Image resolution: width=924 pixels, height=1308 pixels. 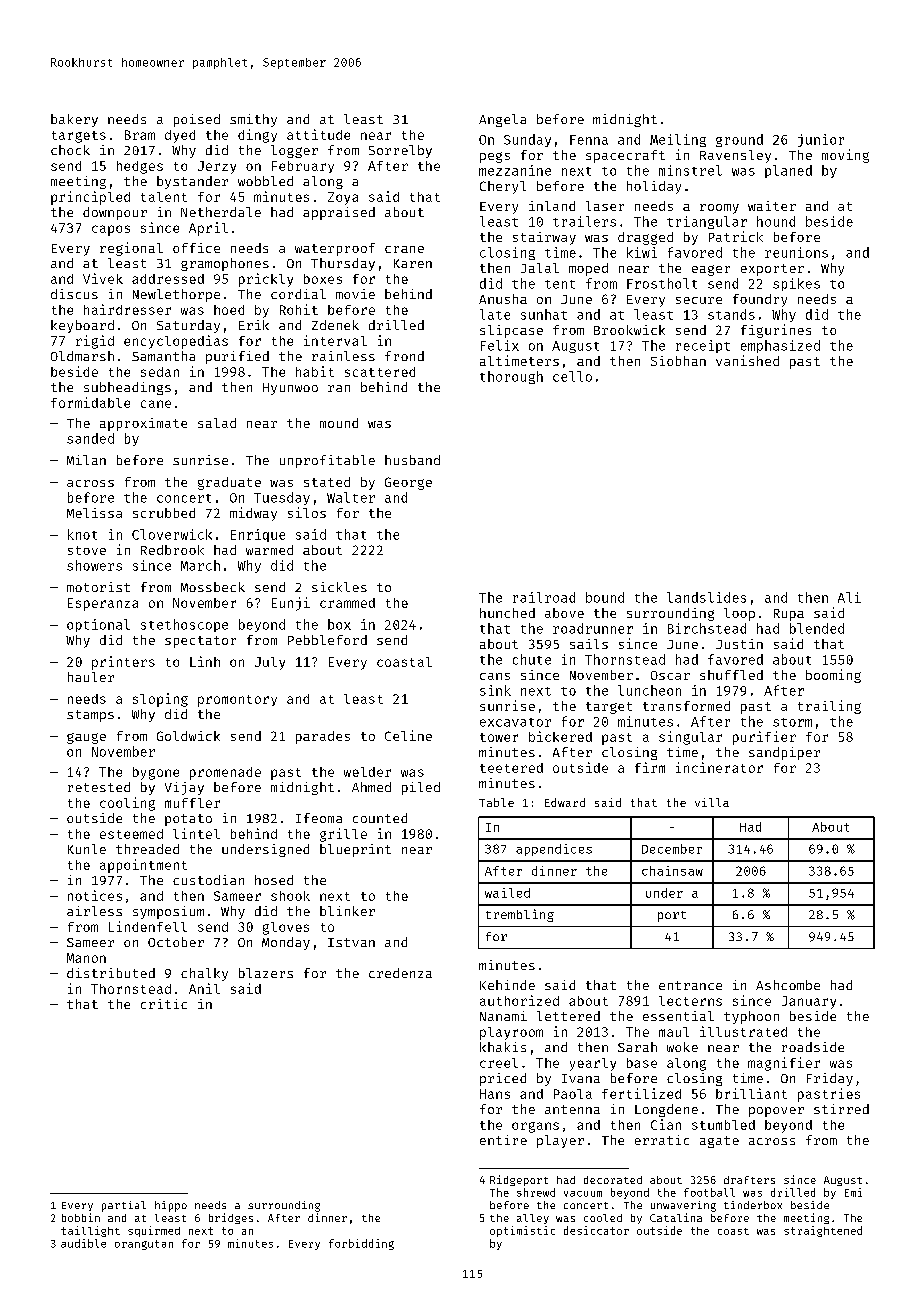 What do you see at coordinates (355, 850) in the page?
I see `blueprint` at bounding box center [355, 850].
